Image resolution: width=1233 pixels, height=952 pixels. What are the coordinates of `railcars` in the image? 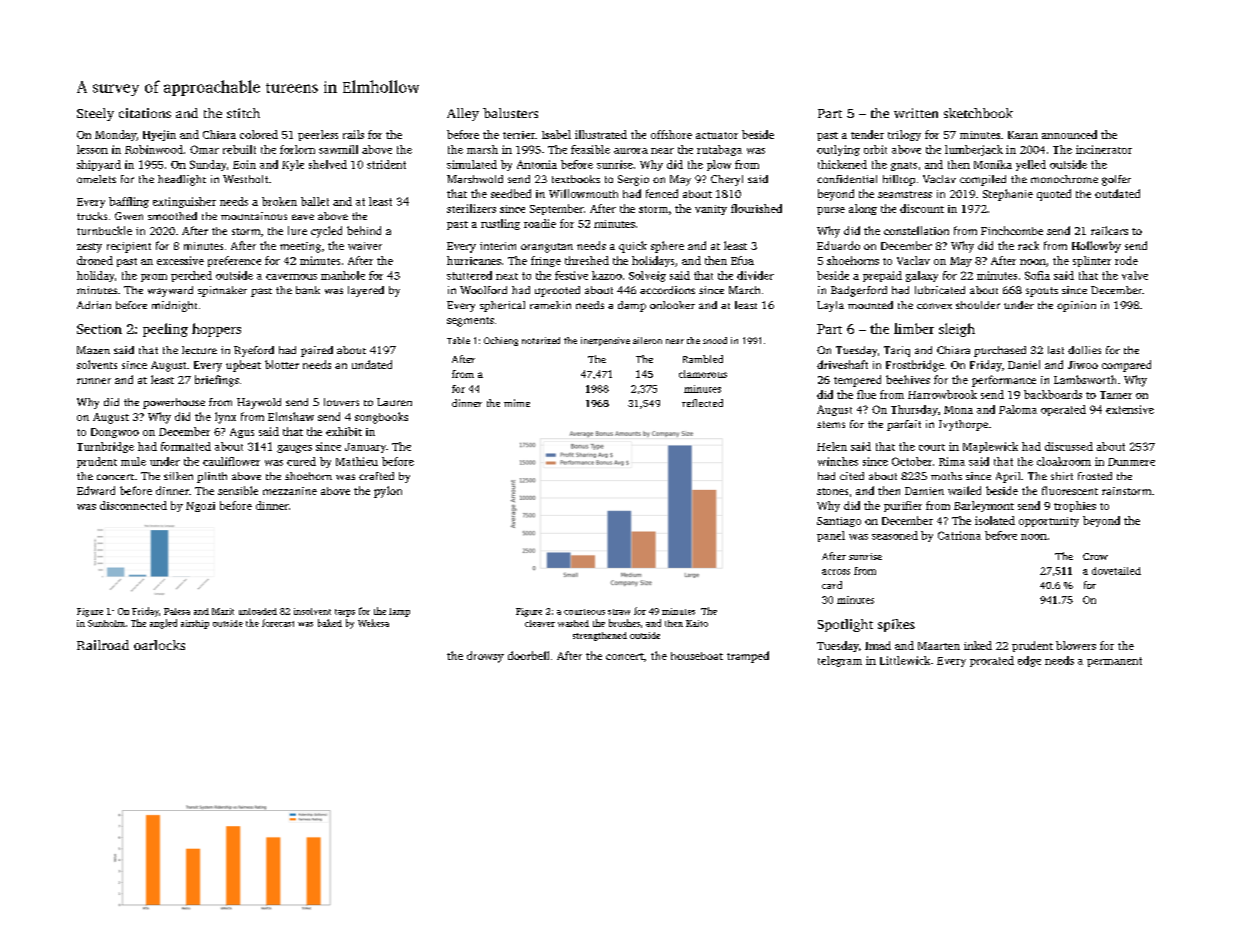 It's located at (1109, 230).
